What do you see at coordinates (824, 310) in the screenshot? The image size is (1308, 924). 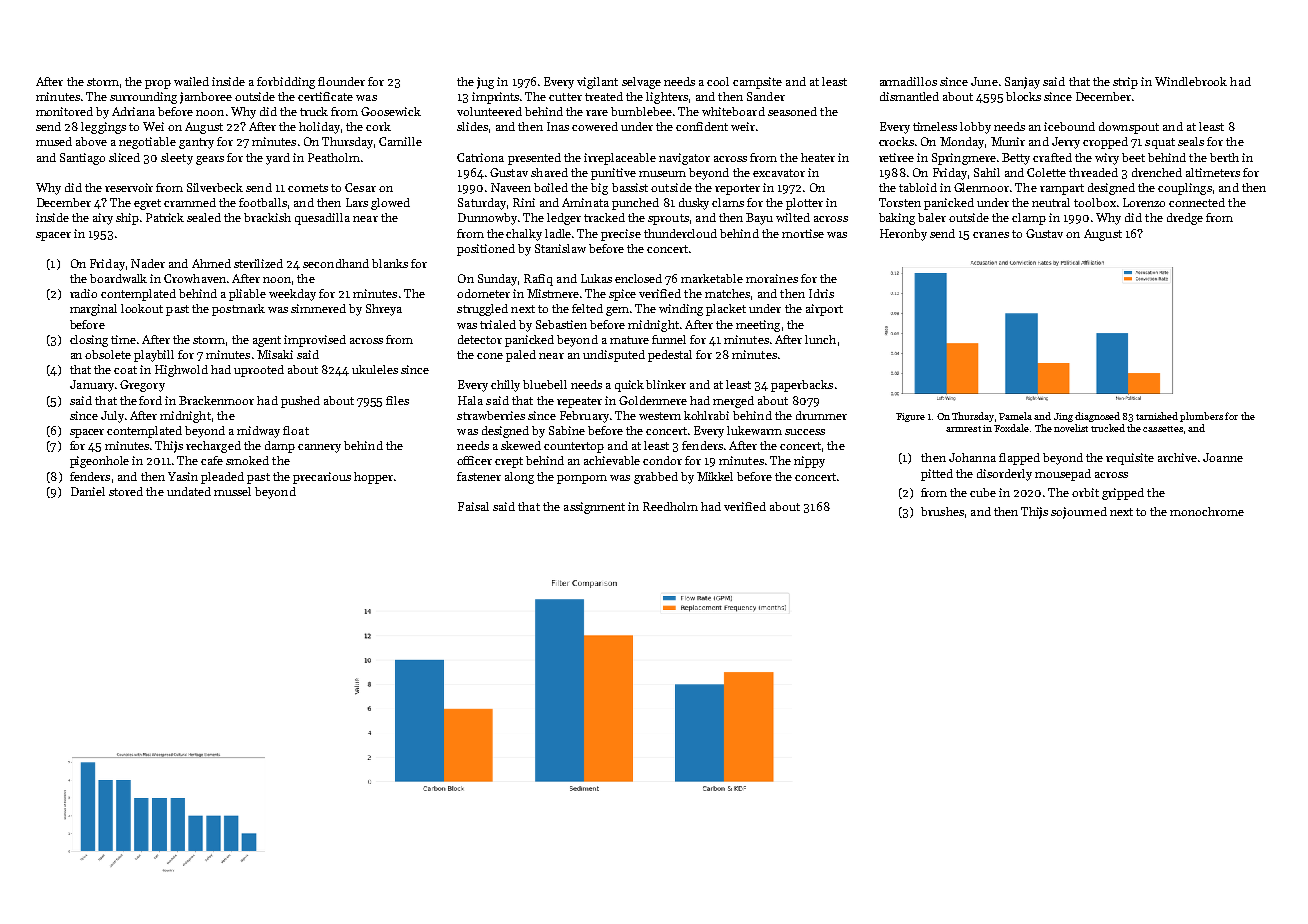 I see `airport` at bounding box center [824, 310].
